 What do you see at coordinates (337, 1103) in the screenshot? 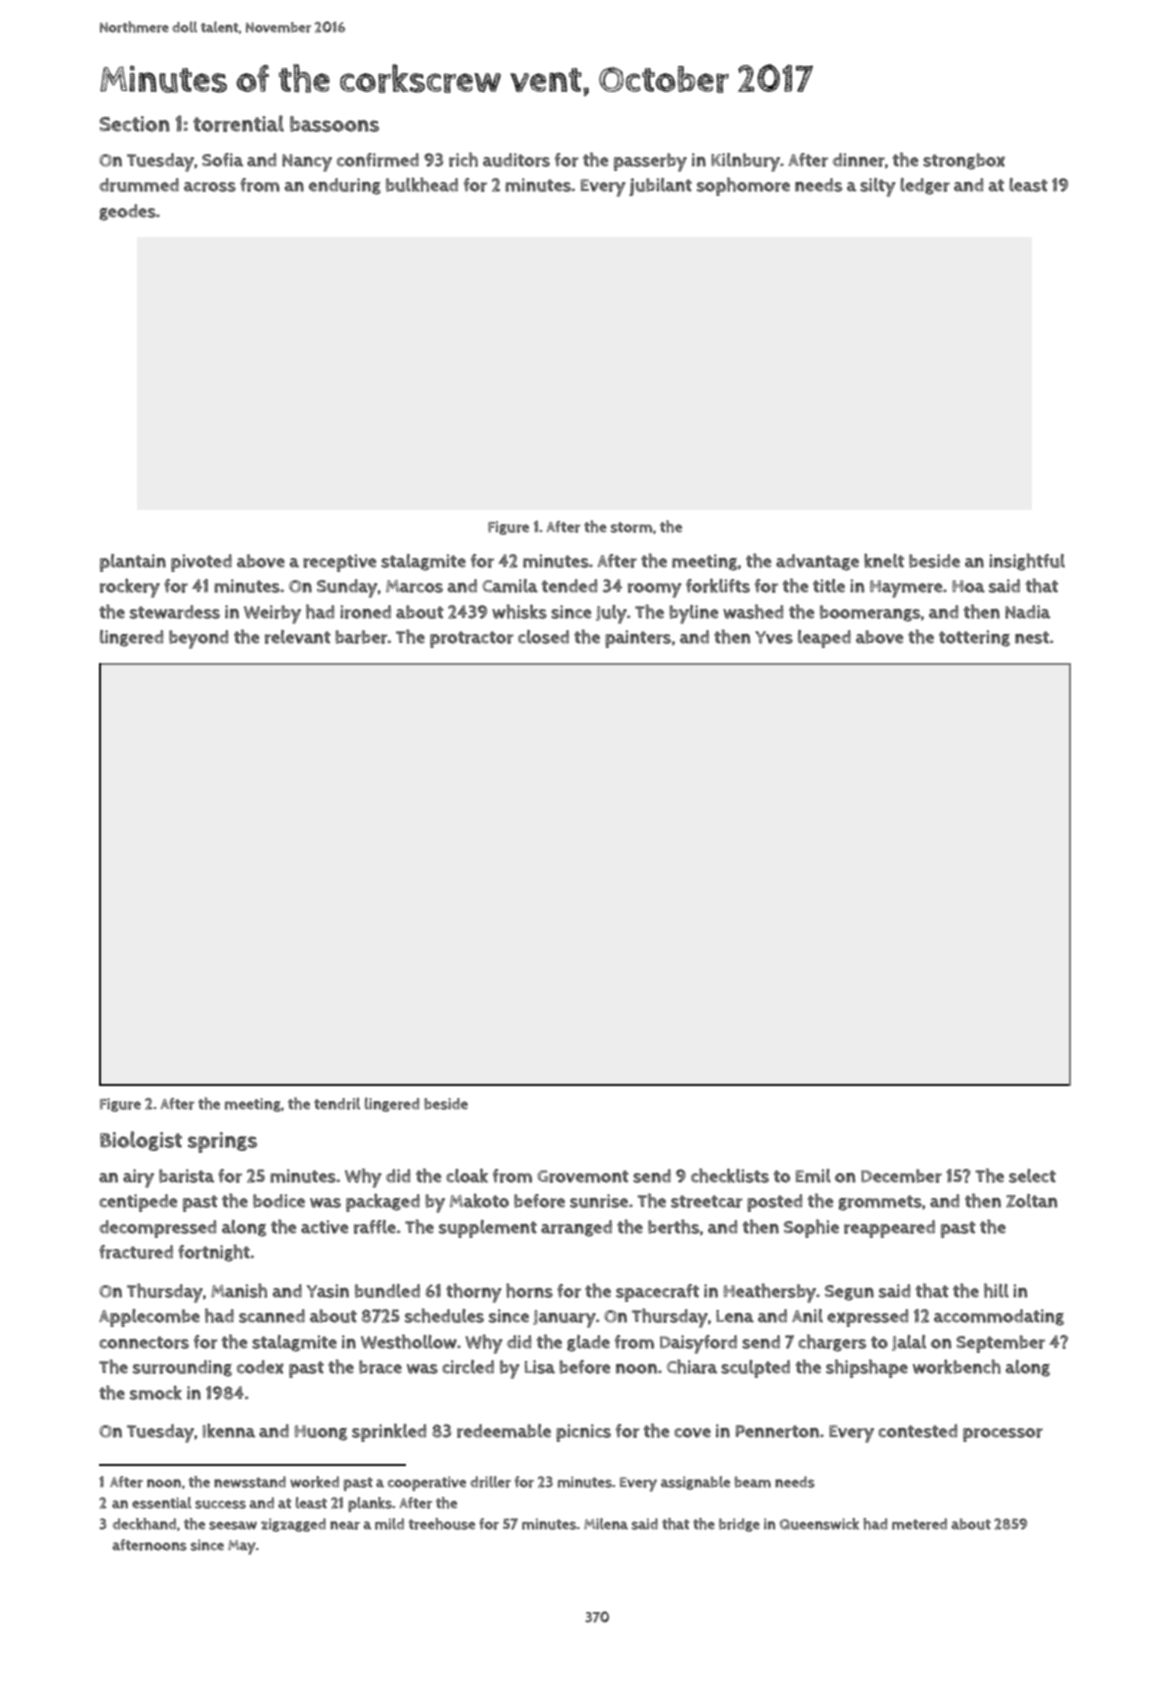
I see `tendril` at bounding box center [337, 1103].
